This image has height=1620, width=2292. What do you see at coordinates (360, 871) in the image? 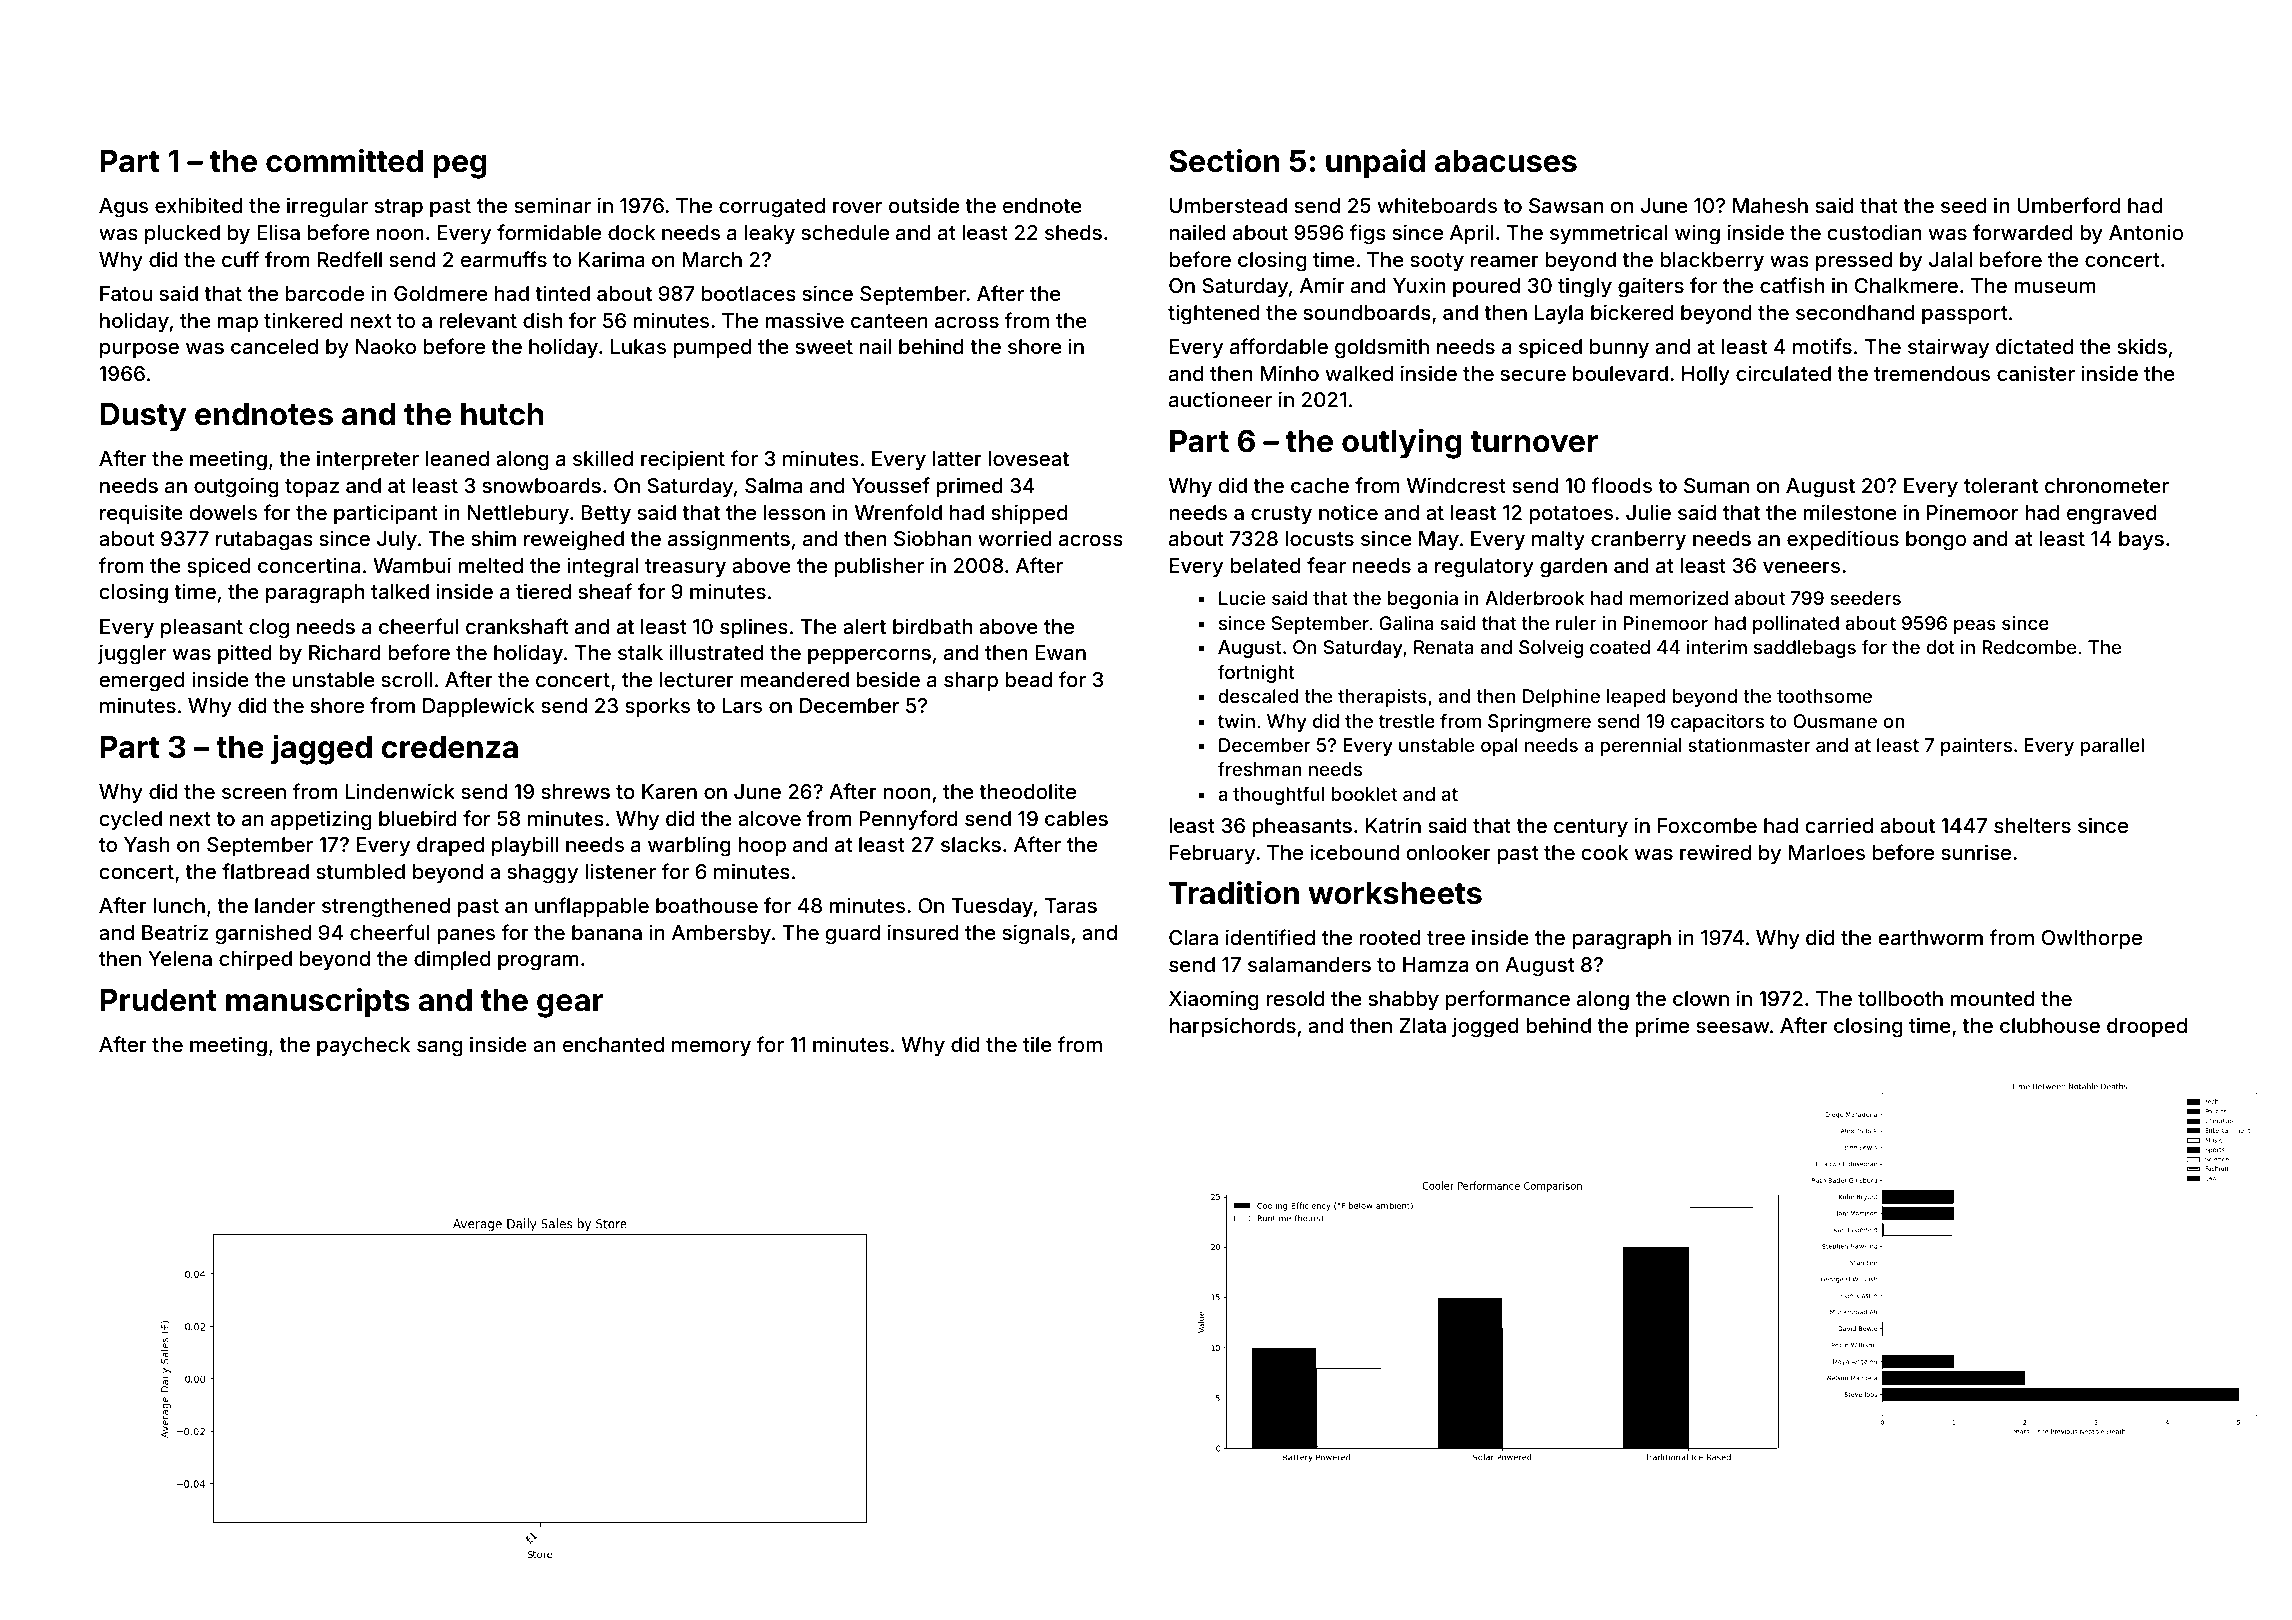
I see `stumbled` at bounding box center [360, 871].
